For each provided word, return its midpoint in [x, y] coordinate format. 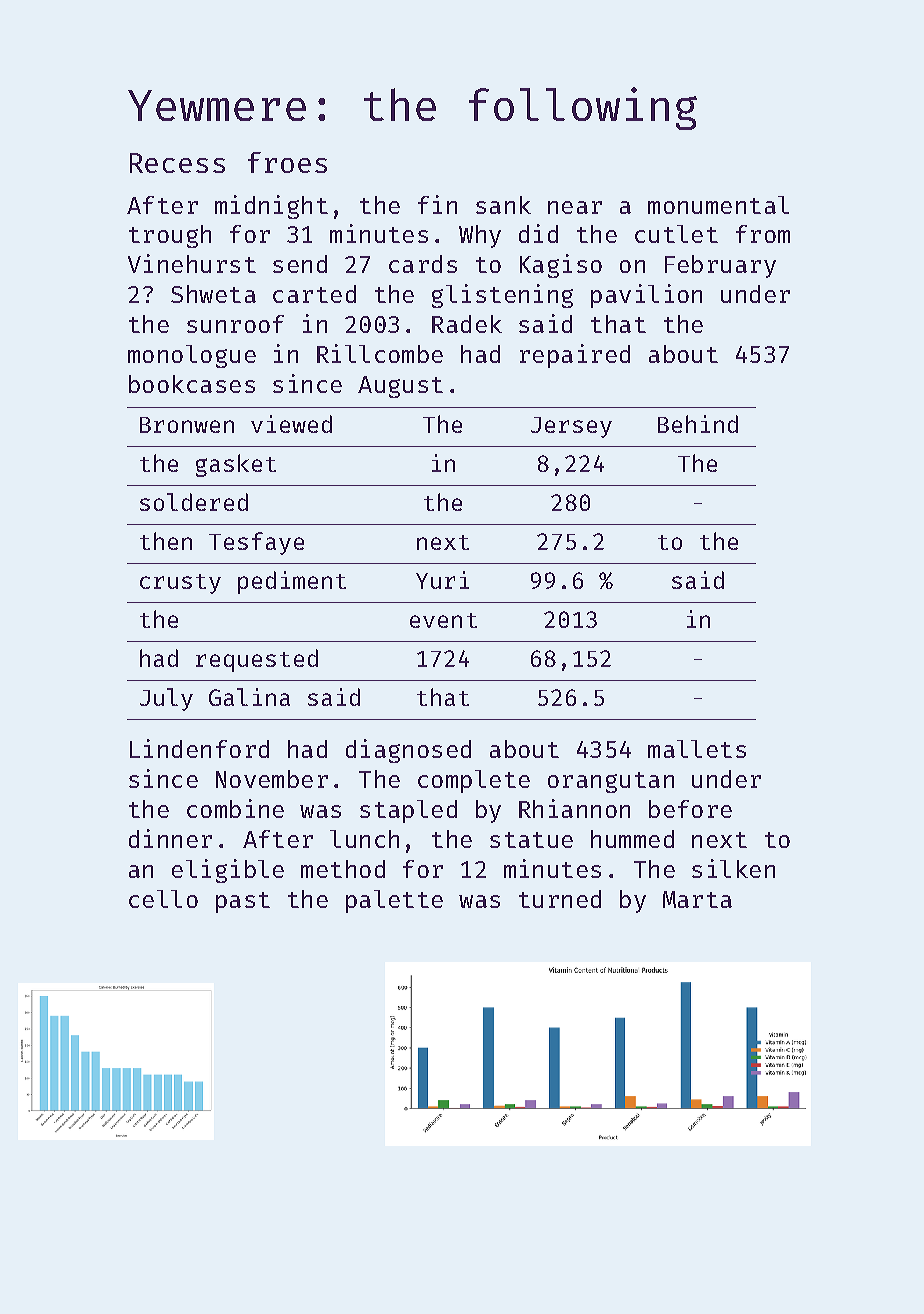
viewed [291, 424]
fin [437, 204]
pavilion [646, 296]
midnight [271, 207]
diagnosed [408, 751]
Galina [249, 697]
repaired [575, 356]
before [690, 809]
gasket [236, 465]
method [343, 869]
